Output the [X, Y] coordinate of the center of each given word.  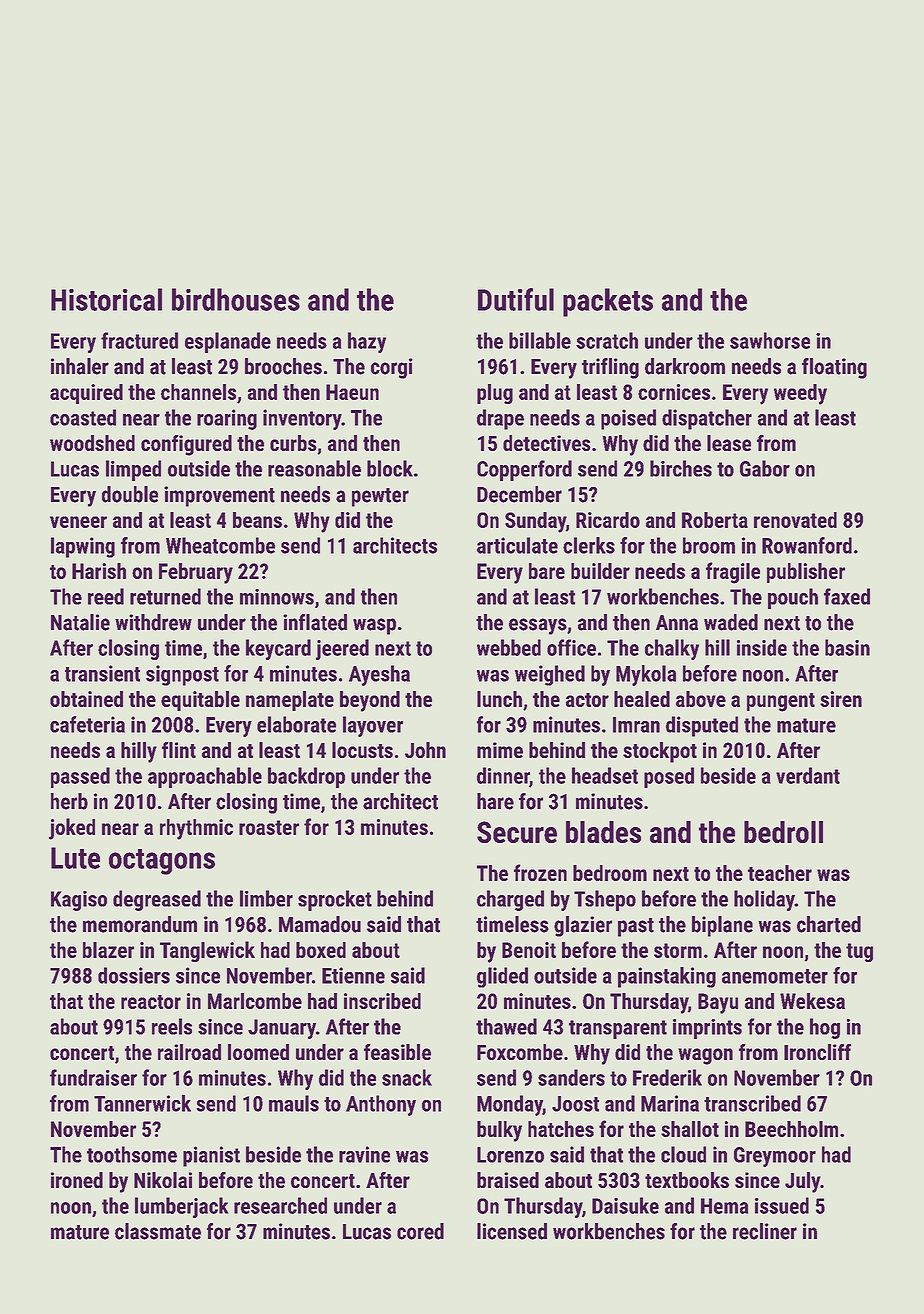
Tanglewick [207, 951]
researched [280, 1205]
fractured [139, 340]
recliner [765, 1231]
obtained [86, 699]
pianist [211, 1156]
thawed [506, 1026]
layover [373, 726]
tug [859, 952]
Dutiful [516, 299]
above [701, 699]
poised [628, 419]
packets [608, 302]
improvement [219, 496]
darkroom [685, 366]
